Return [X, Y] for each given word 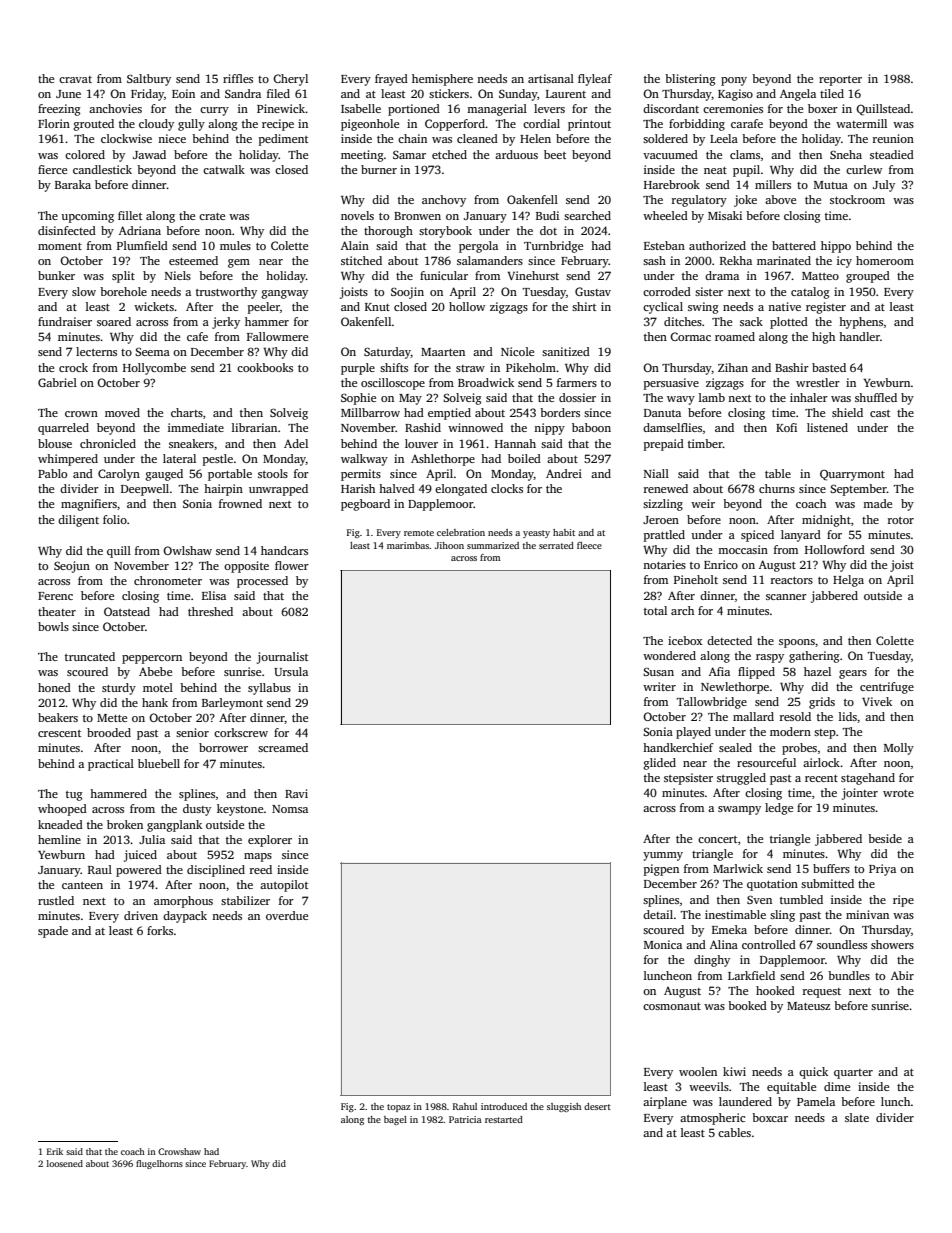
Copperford [455, 125]
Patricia [465, 1119]
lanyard [801, 536]
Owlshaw [187, 550]
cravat [75, 79]
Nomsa [290, 809]
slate [857, 1117]
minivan [867, 914]
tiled [832, 93]
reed [261, 869]
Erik [55, 1151]
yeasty [536, 534]
